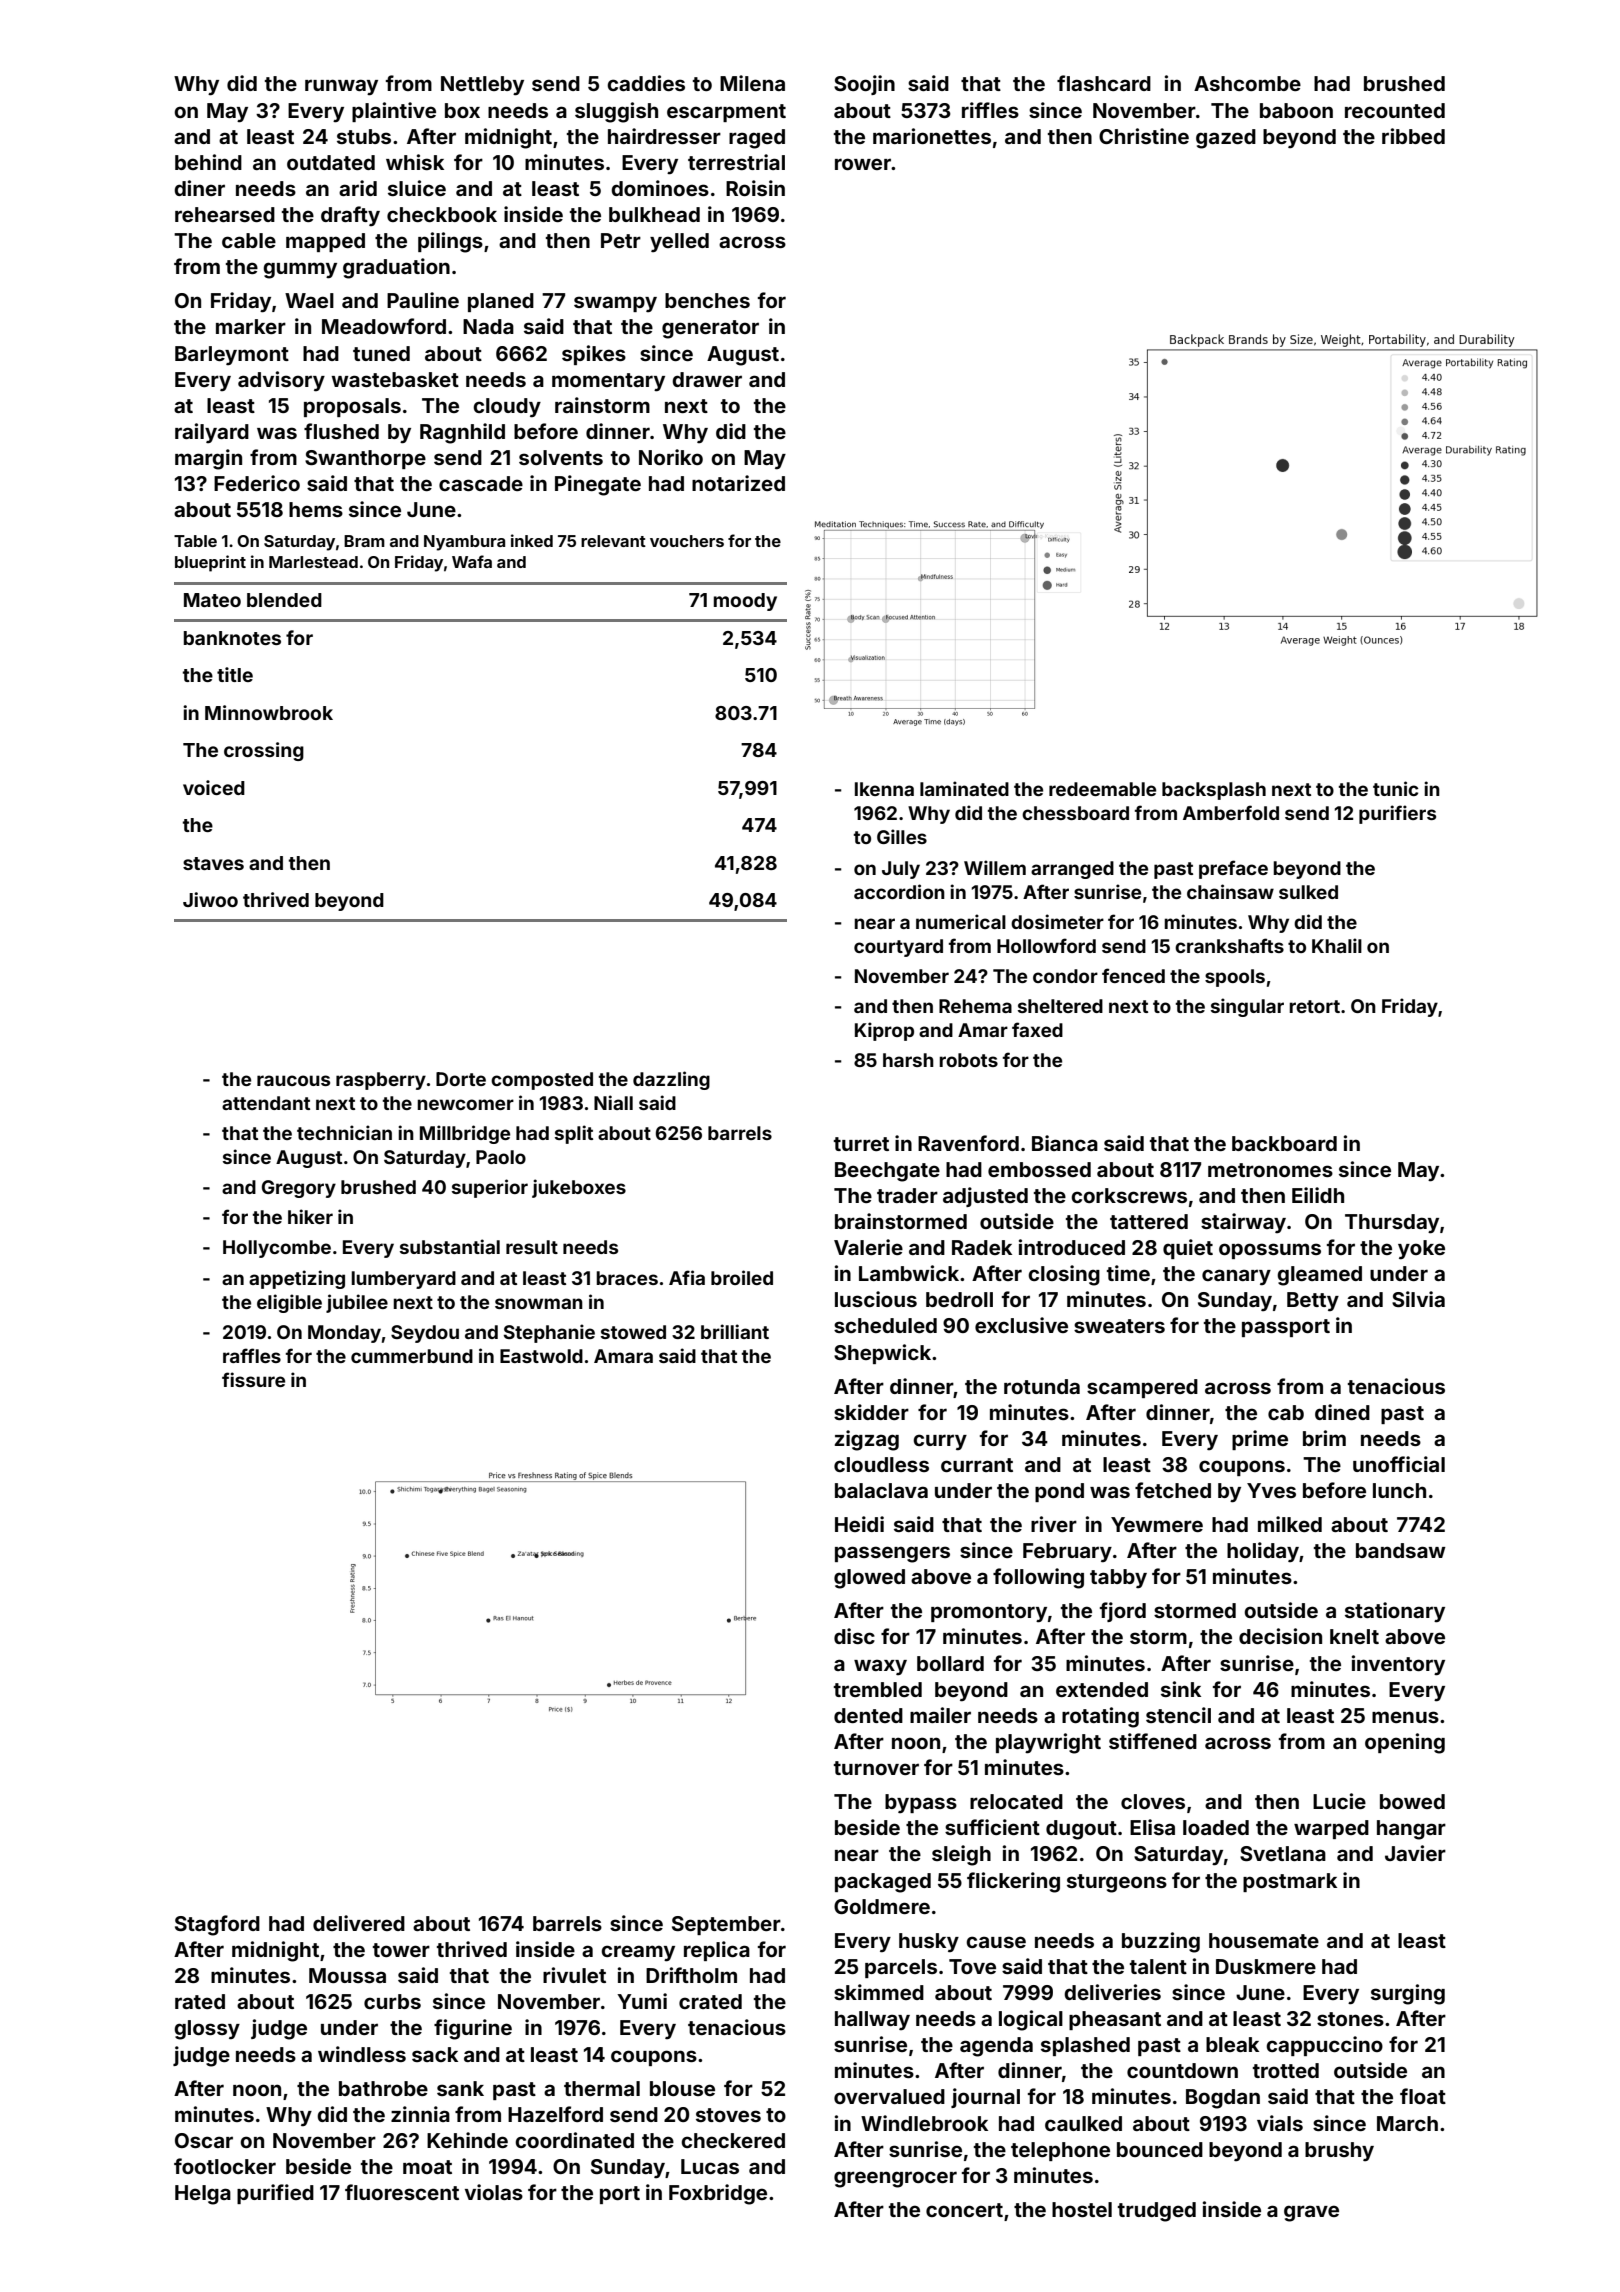 The image size is (1620, 2292). I want to click on benches, so click(707, 300).
